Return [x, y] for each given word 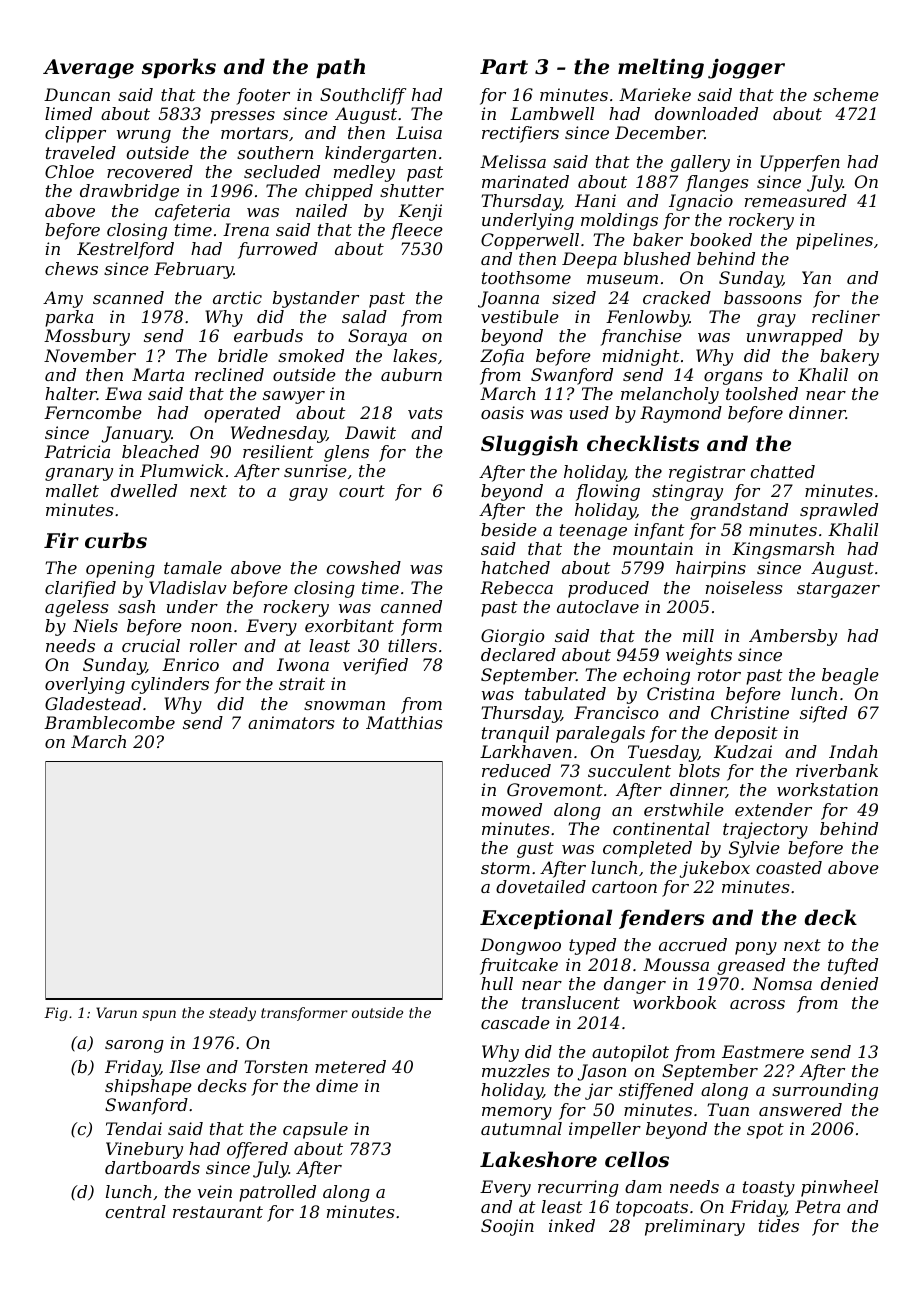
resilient [278, 451]
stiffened [656, 1091]
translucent [571, 1002]
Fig [56, 1014]
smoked [311, 355]
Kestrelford [125, 250]
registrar [707, 473]
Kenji [420, 212]
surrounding [825, 1091]
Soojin [507, 1227]
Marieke [655, 94]
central [136, 1211]
